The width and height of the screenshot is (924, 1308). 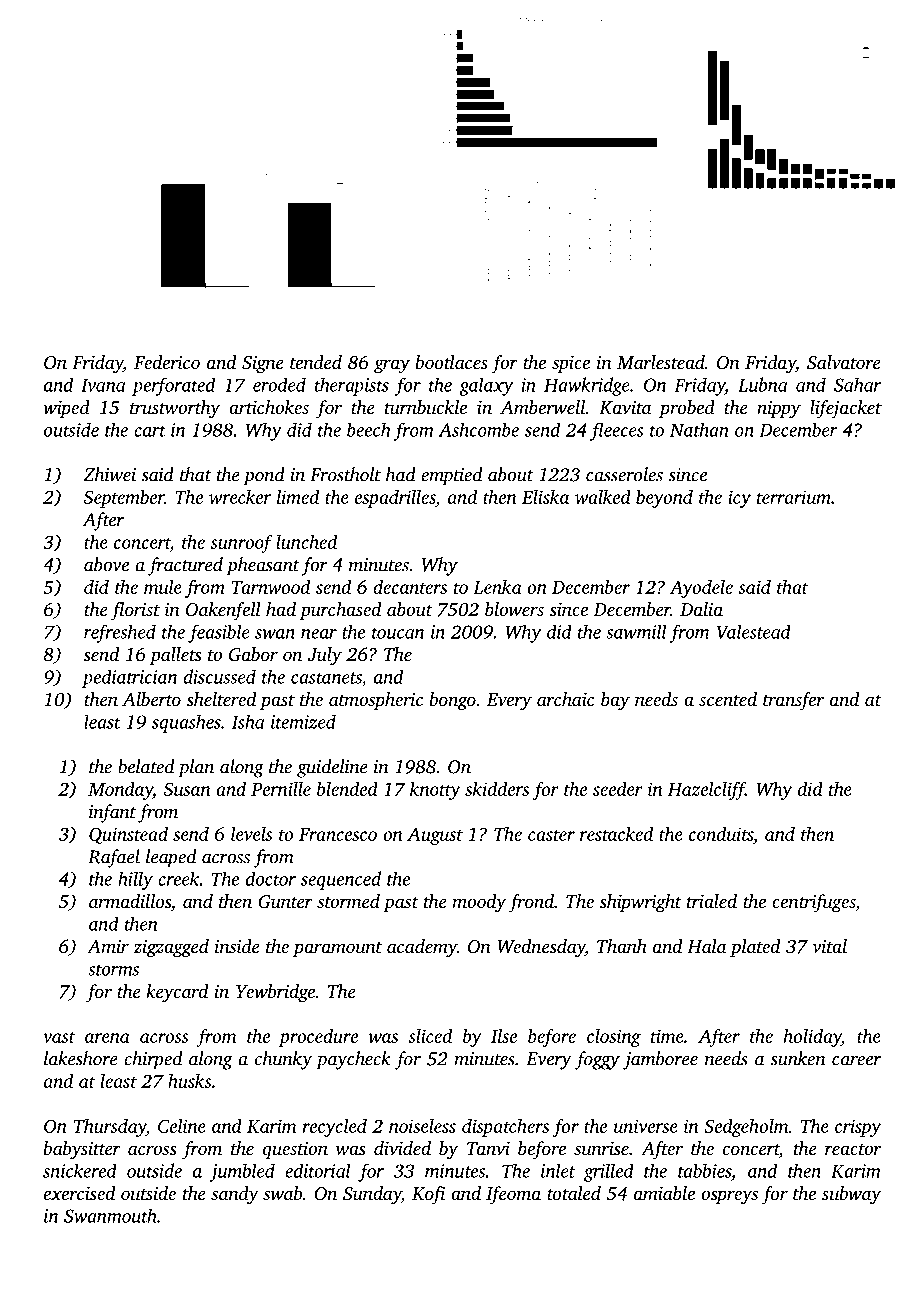 I want to click on armadillos, so click(x=130, y=901).
